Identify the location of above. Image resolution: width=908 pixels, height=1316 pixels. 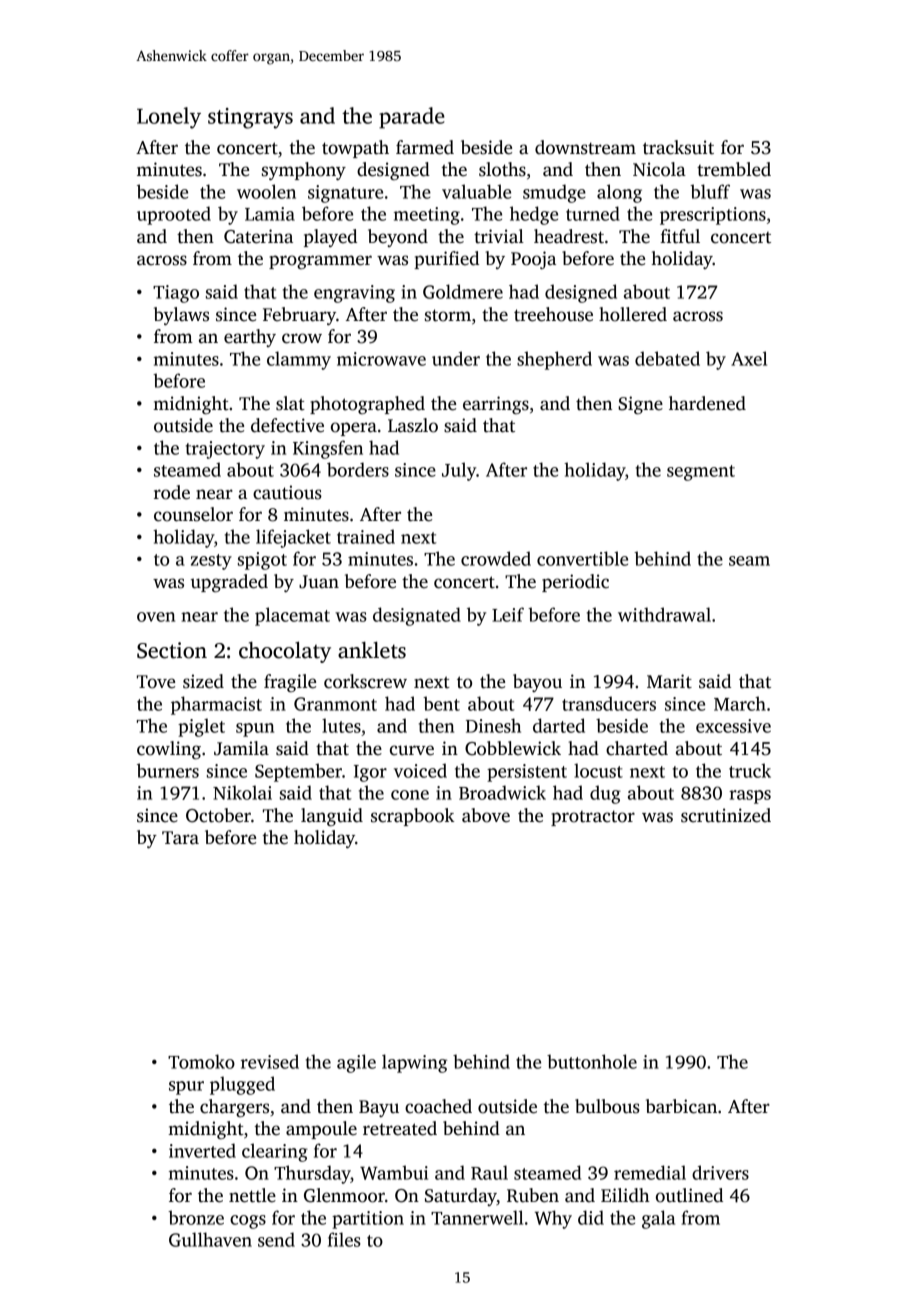
(486, 815).
